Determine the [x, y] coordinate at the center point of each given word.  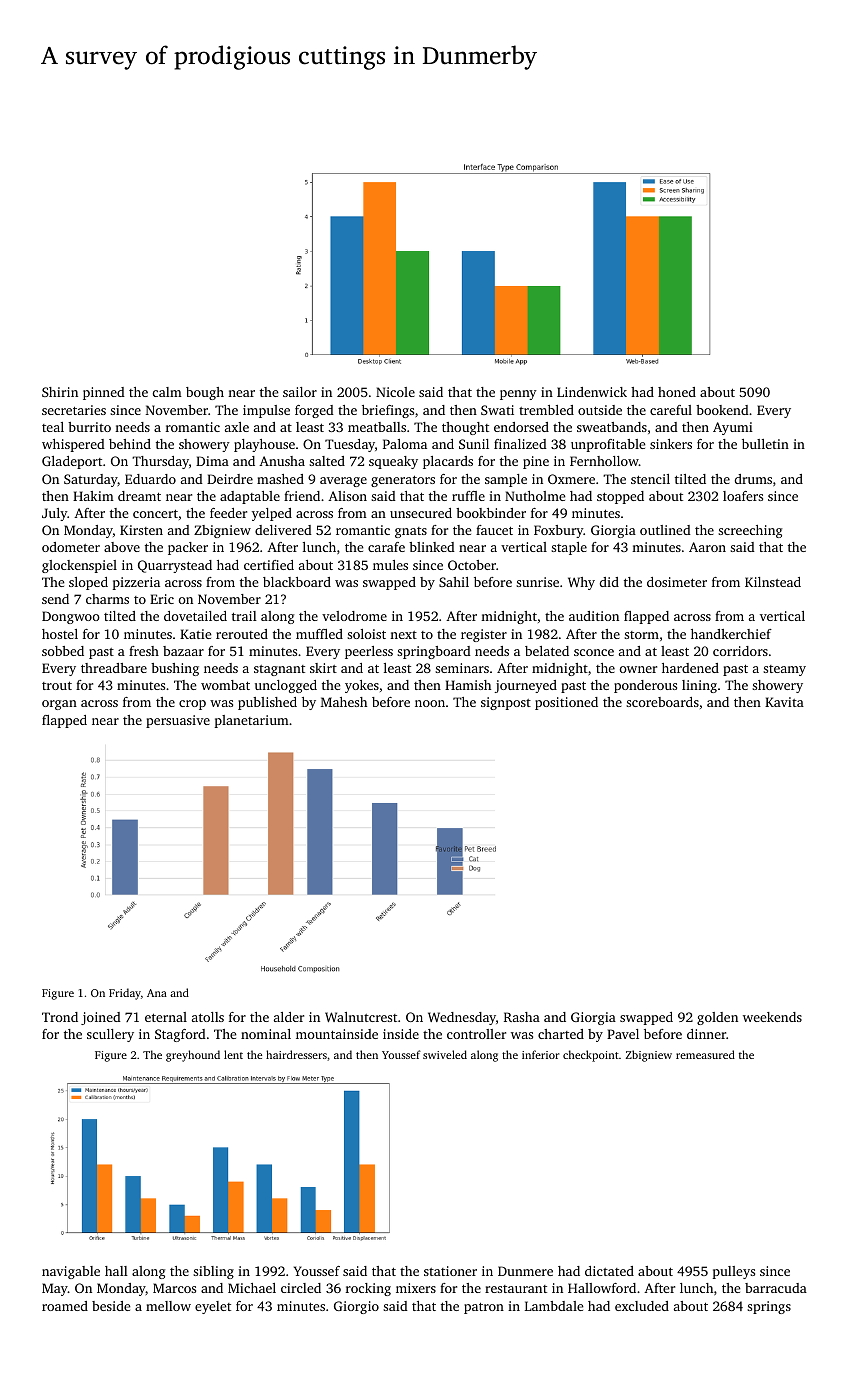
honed [677, 392]
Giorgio [356, 1307]
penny [518, 395]
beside [111, 1306]
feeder [228, 513]
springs [769, 1307]
